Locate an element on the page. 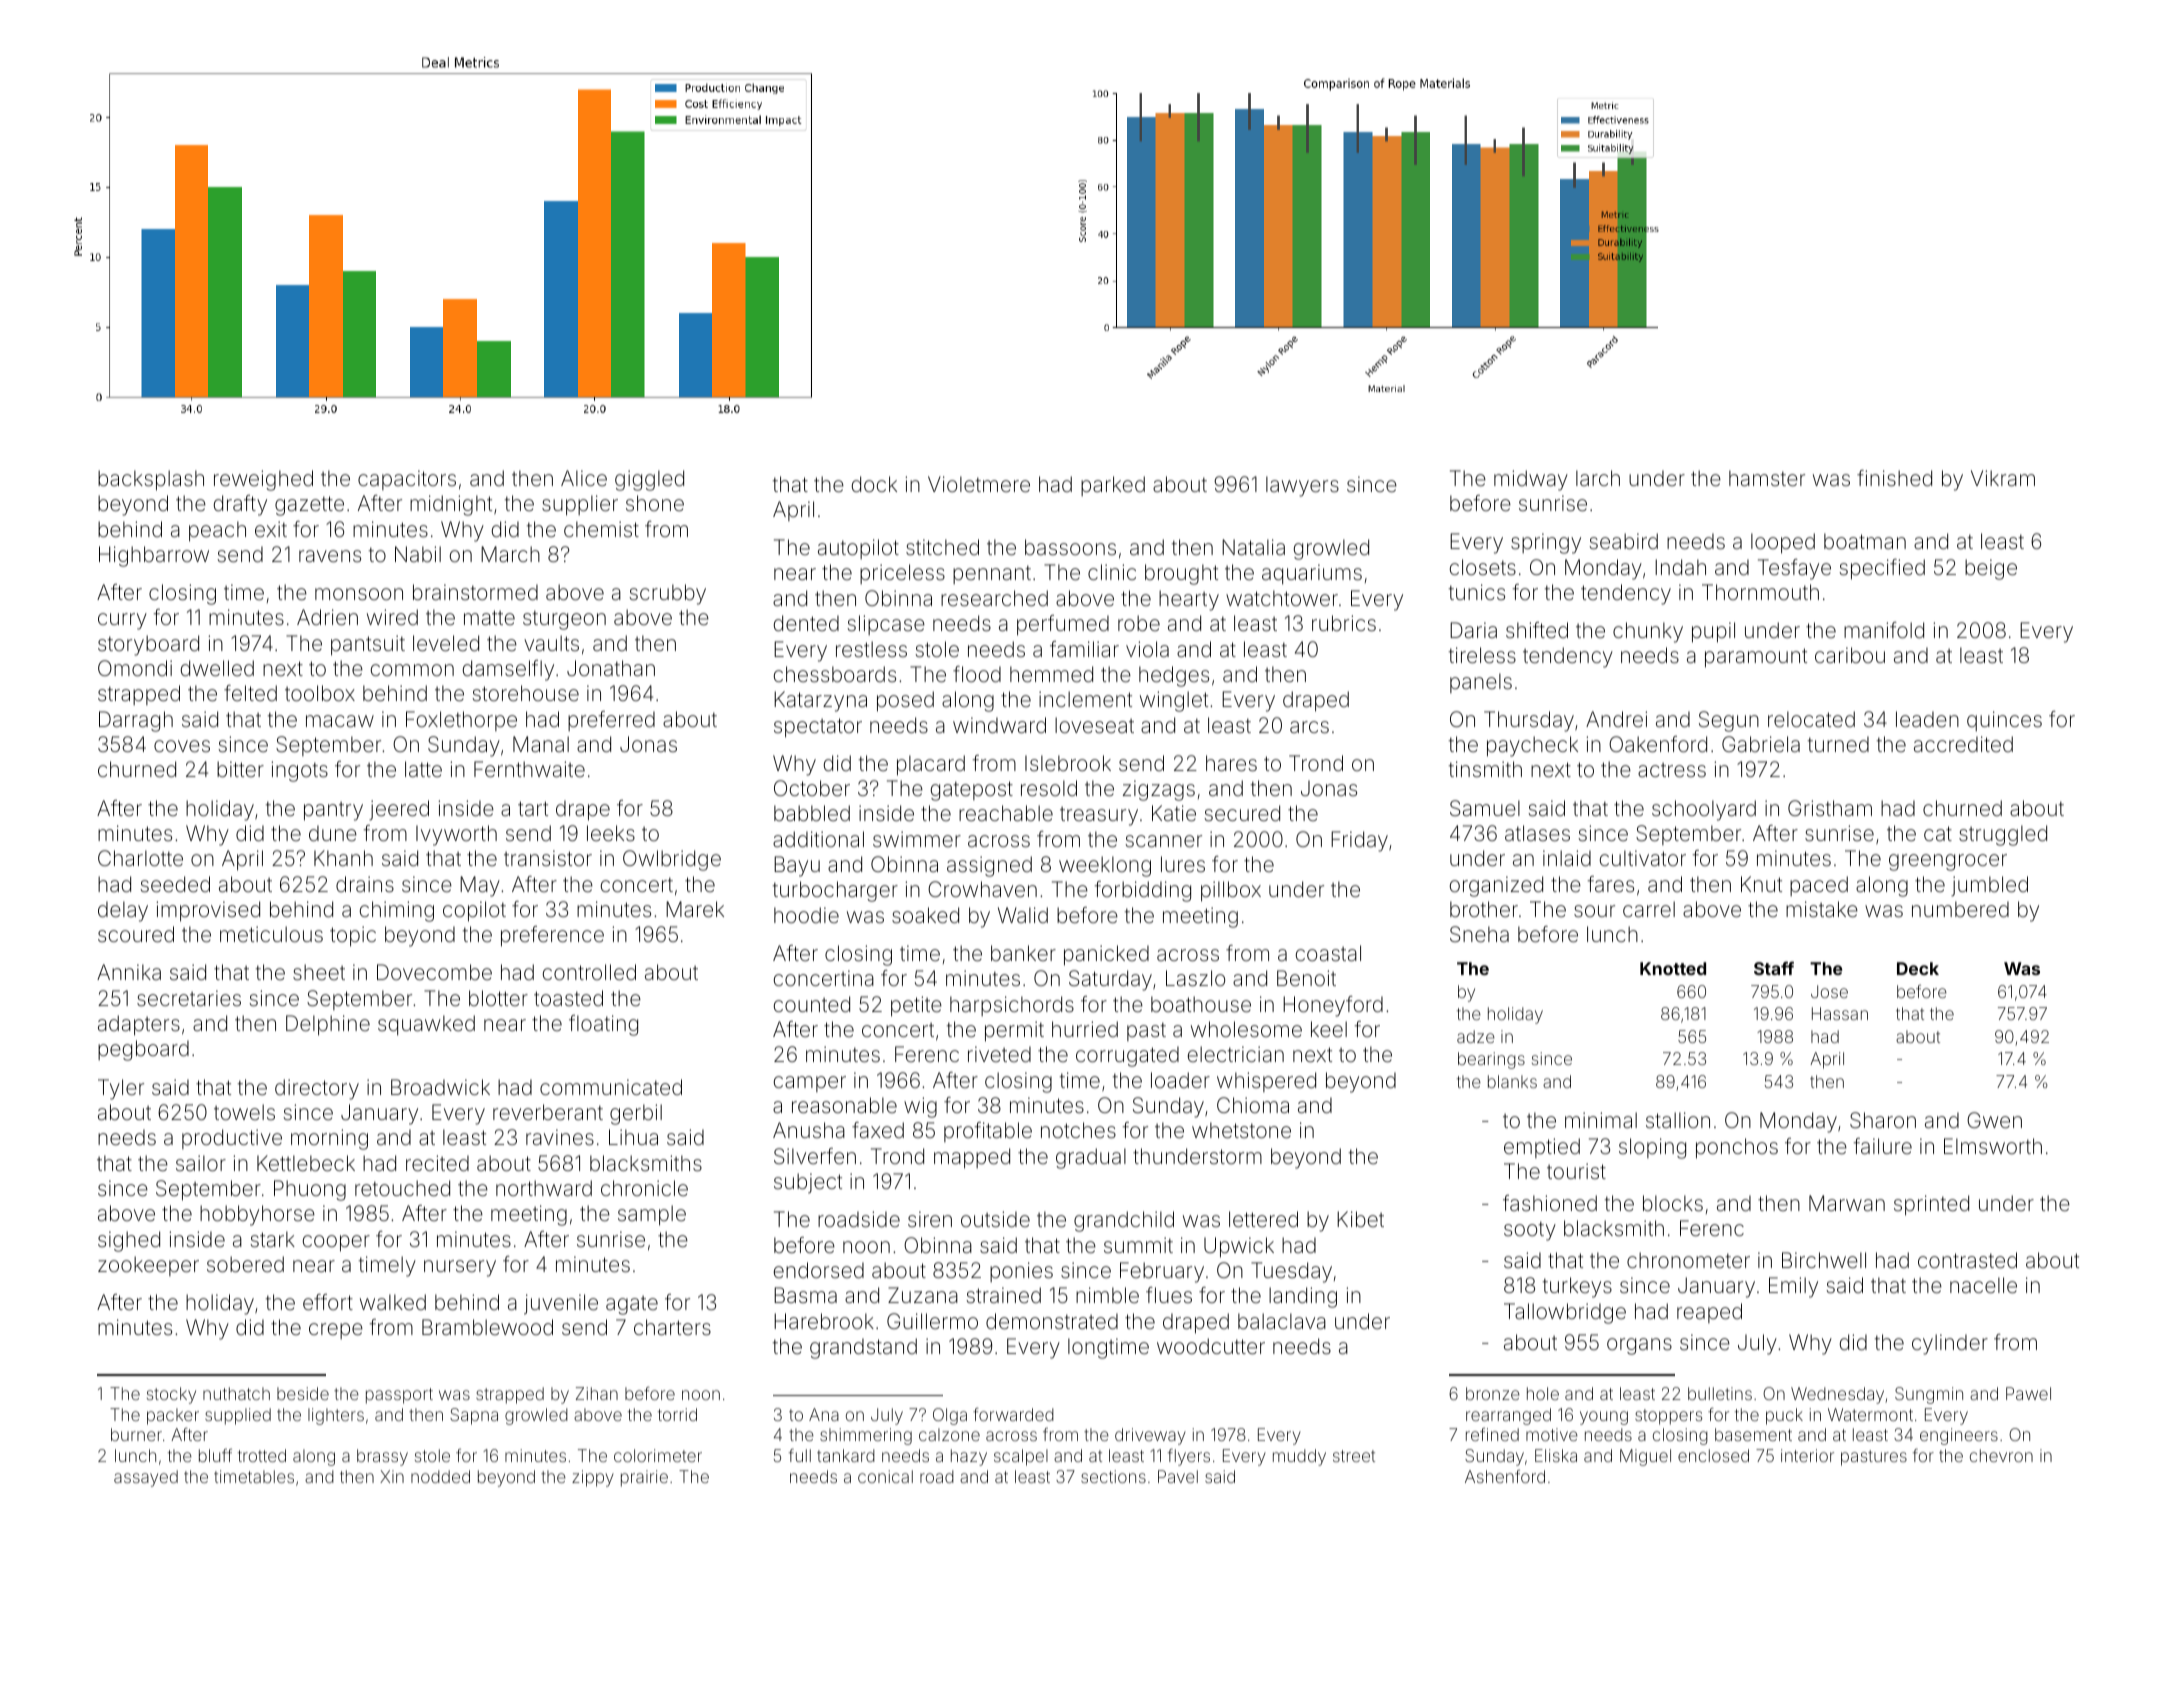 This page has height=1683, width=2178. Xin is located at coordinates (392, 1476).
